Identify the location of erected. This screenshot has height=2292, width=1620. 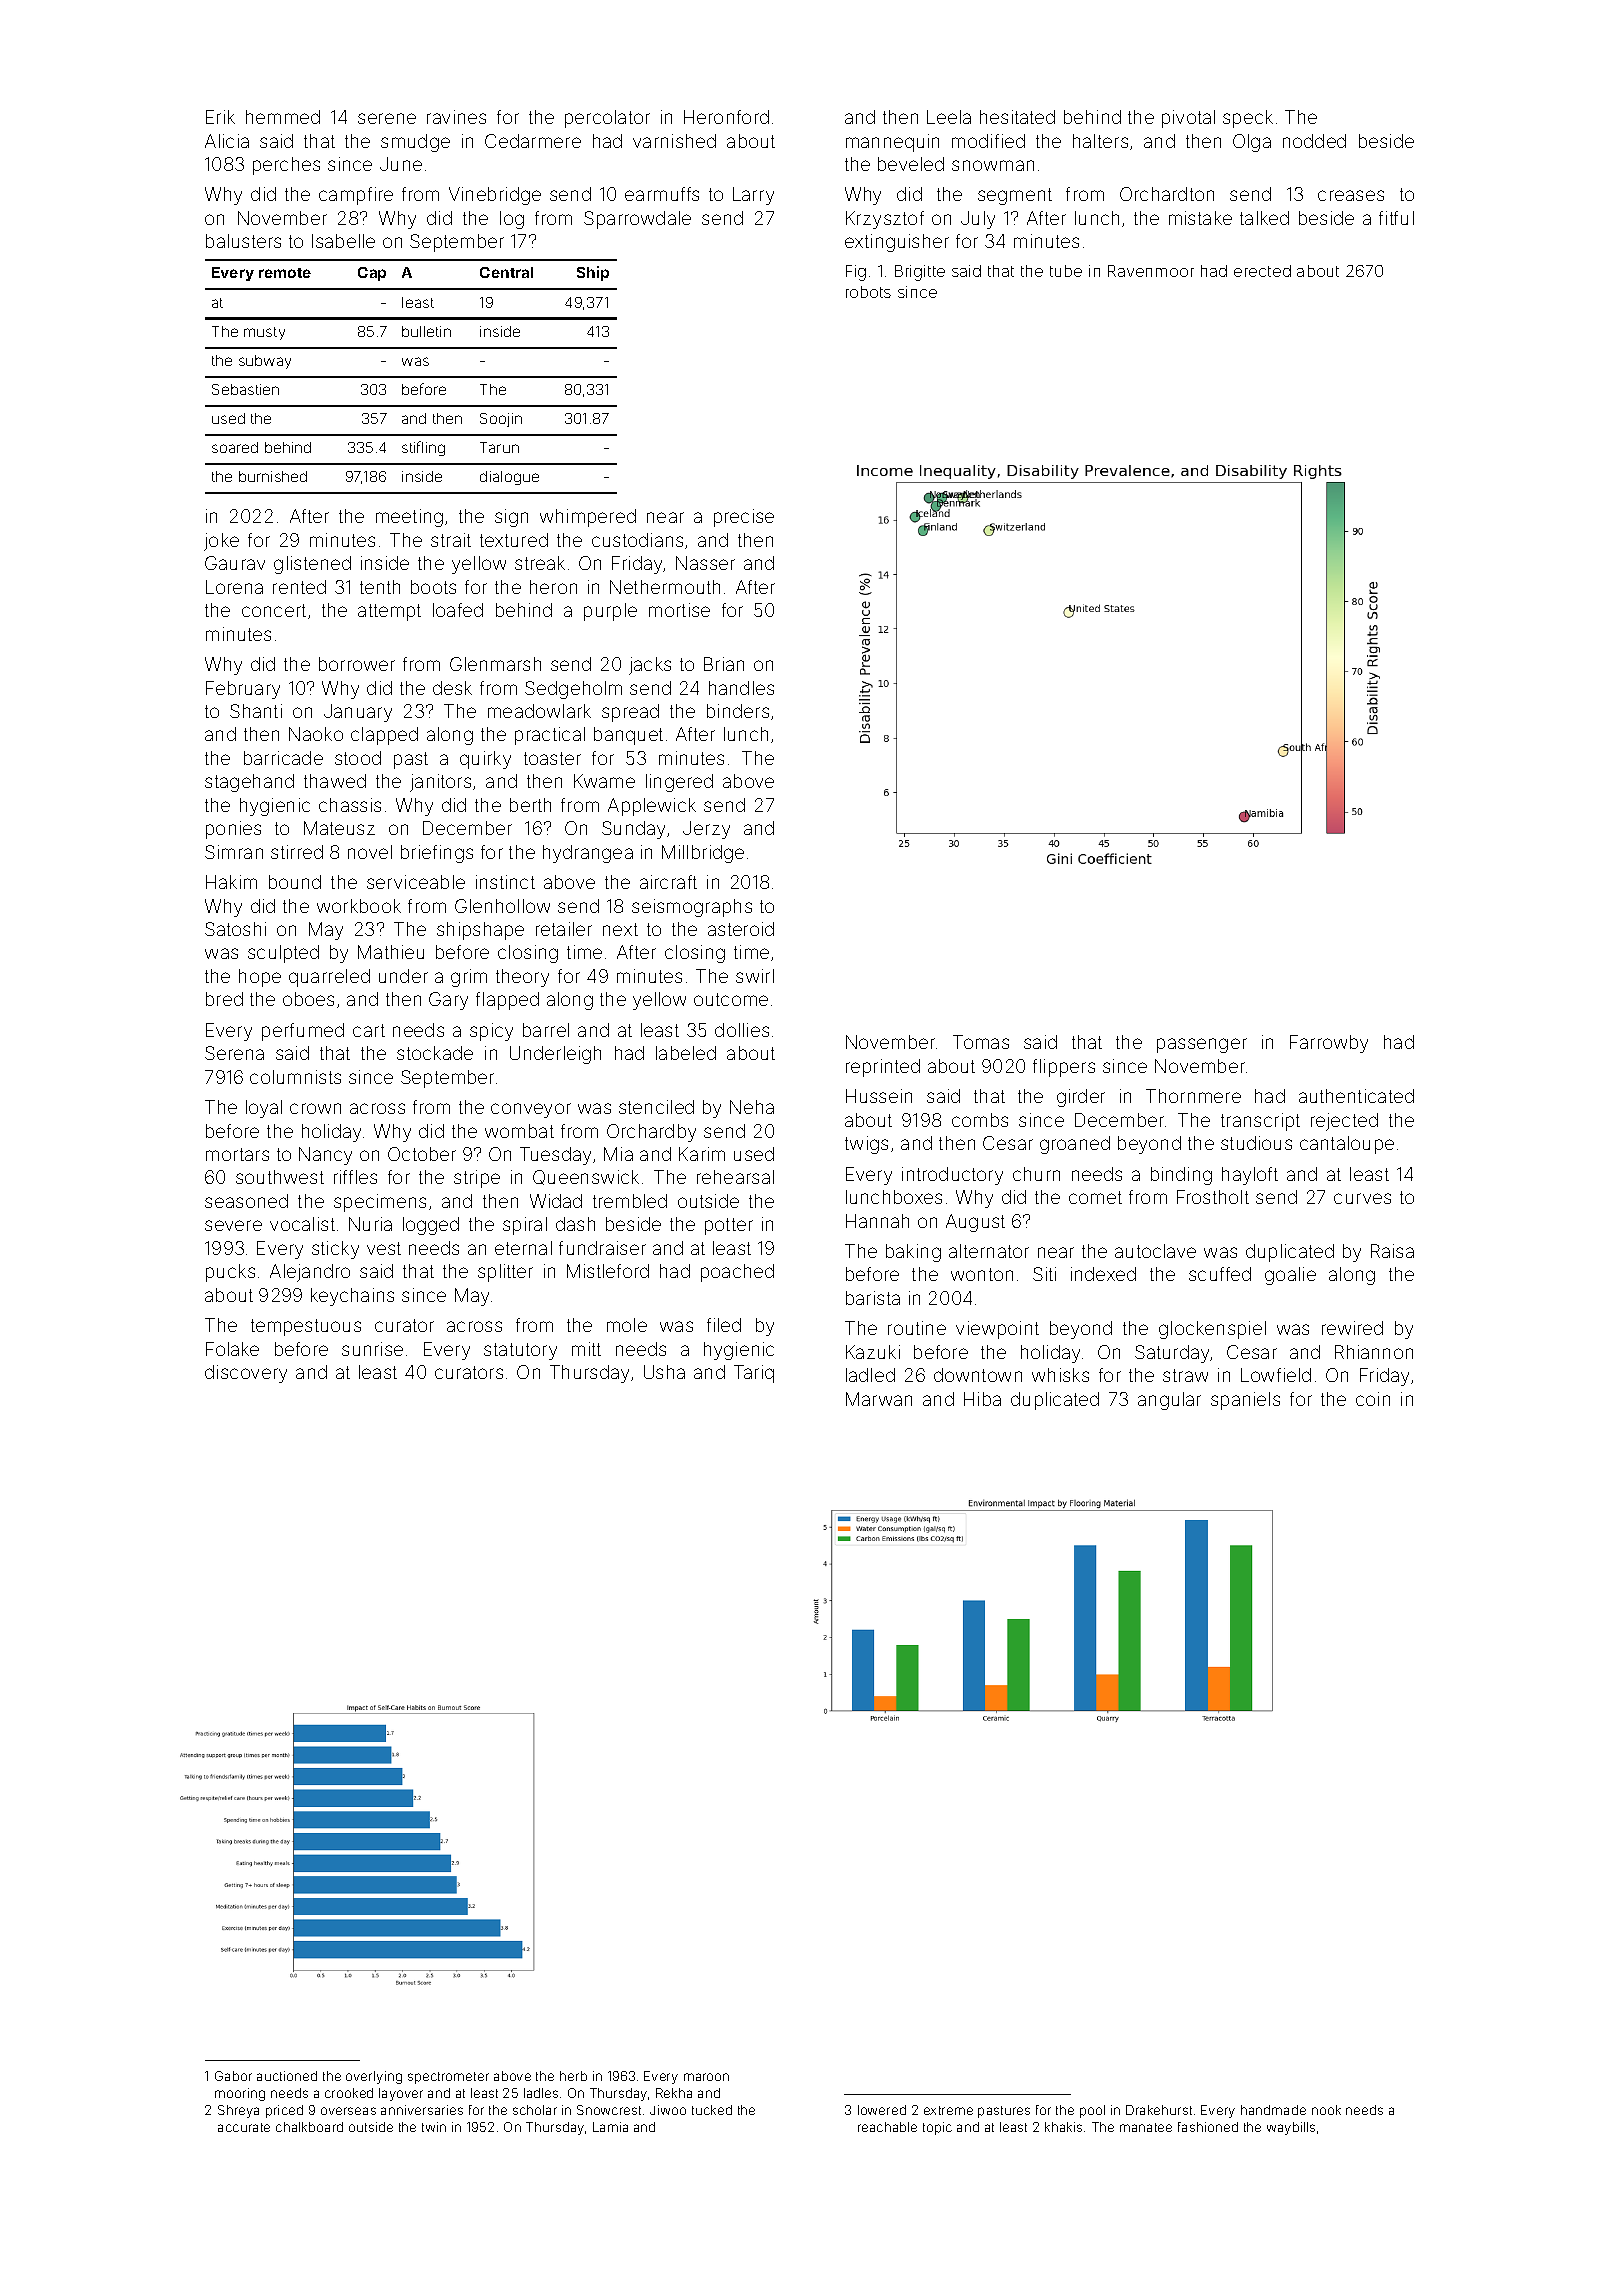
(1262, 271).
